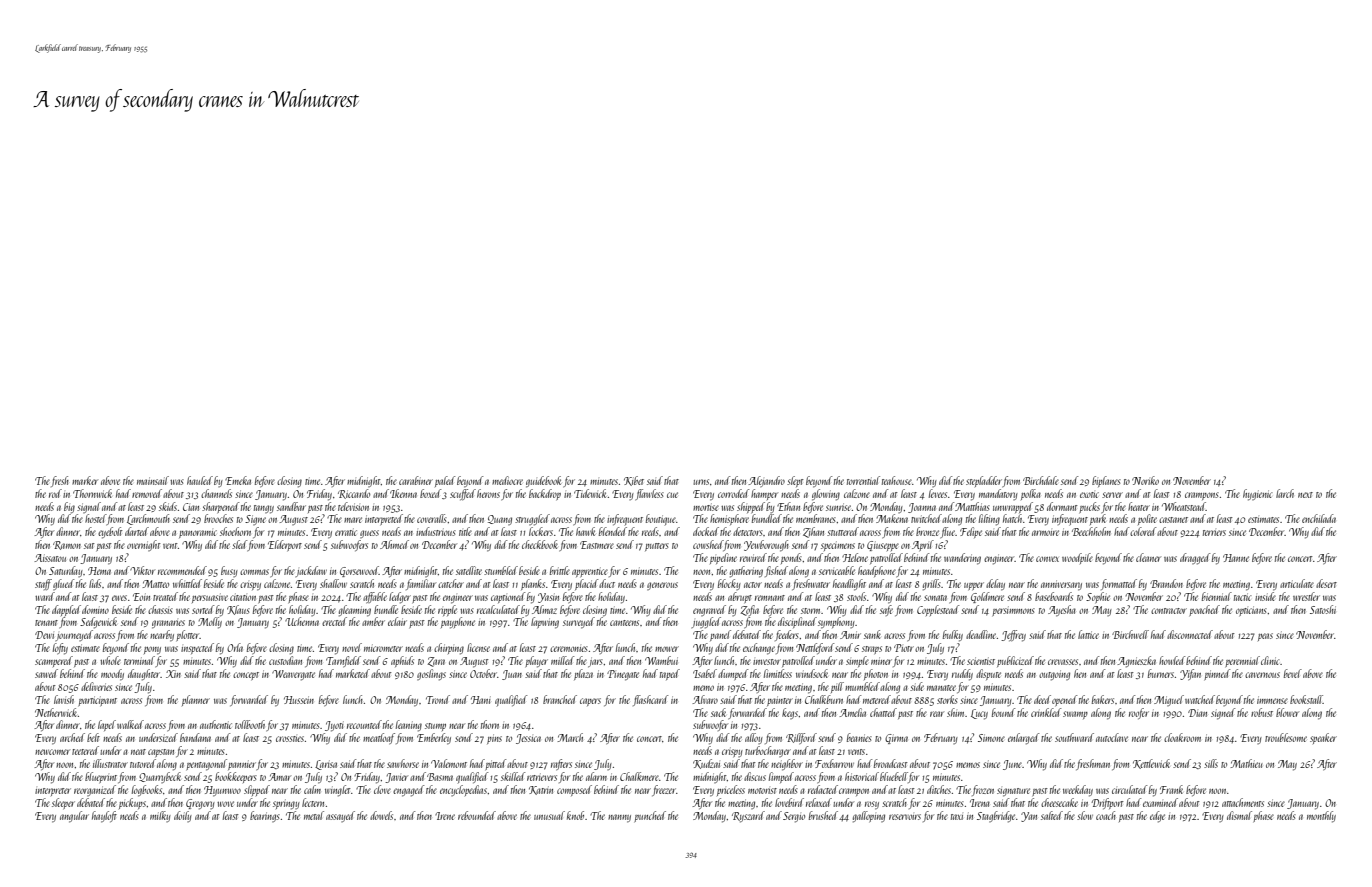 This screenshot has width=1372, height=887. What do you see at coordinates (755, 776) in the screenshot?
I see `discus` at bounding box center [755, 776].
